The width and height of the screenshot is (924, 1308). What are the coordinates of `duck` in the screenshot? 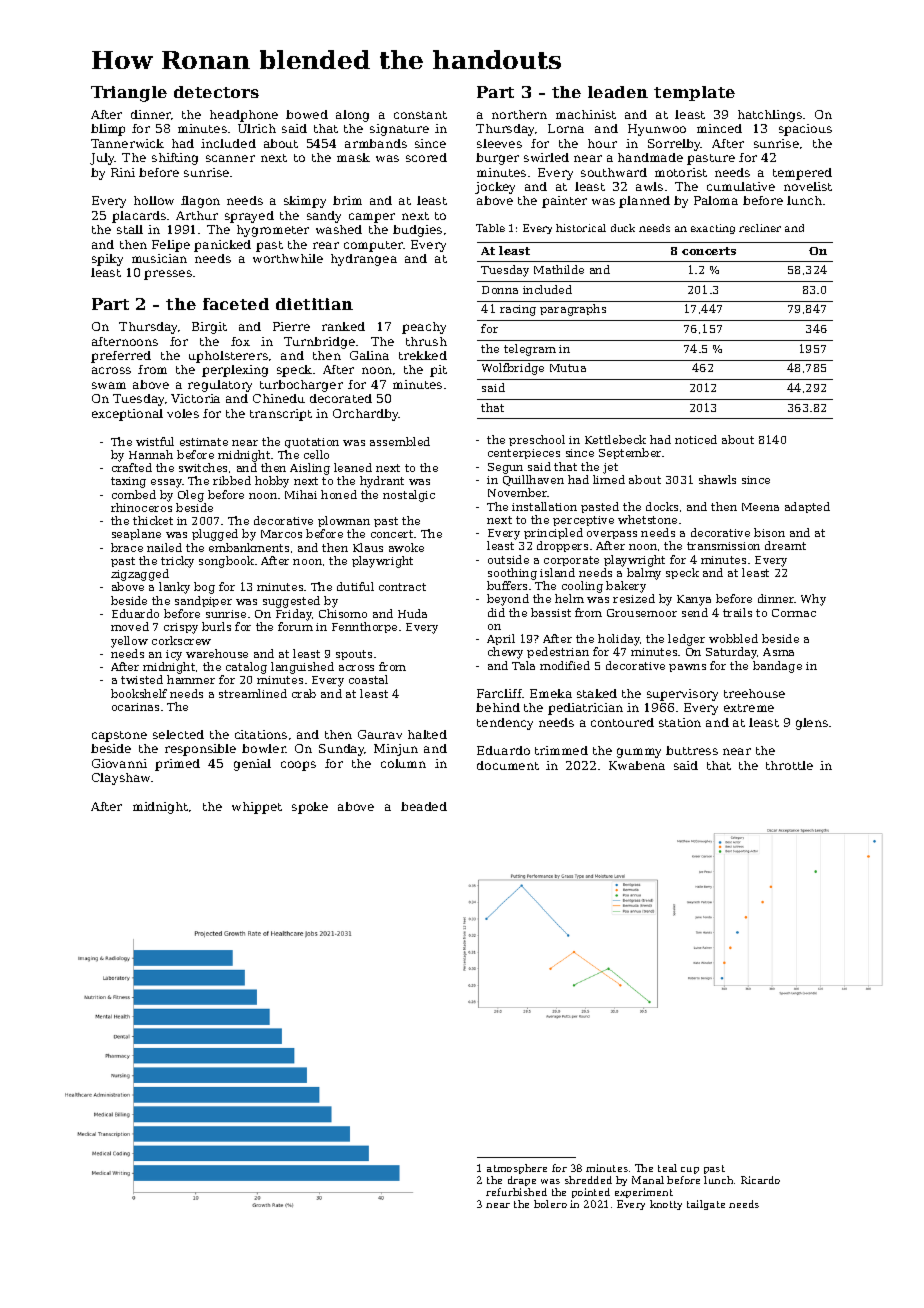 It's located at (623, 228).
